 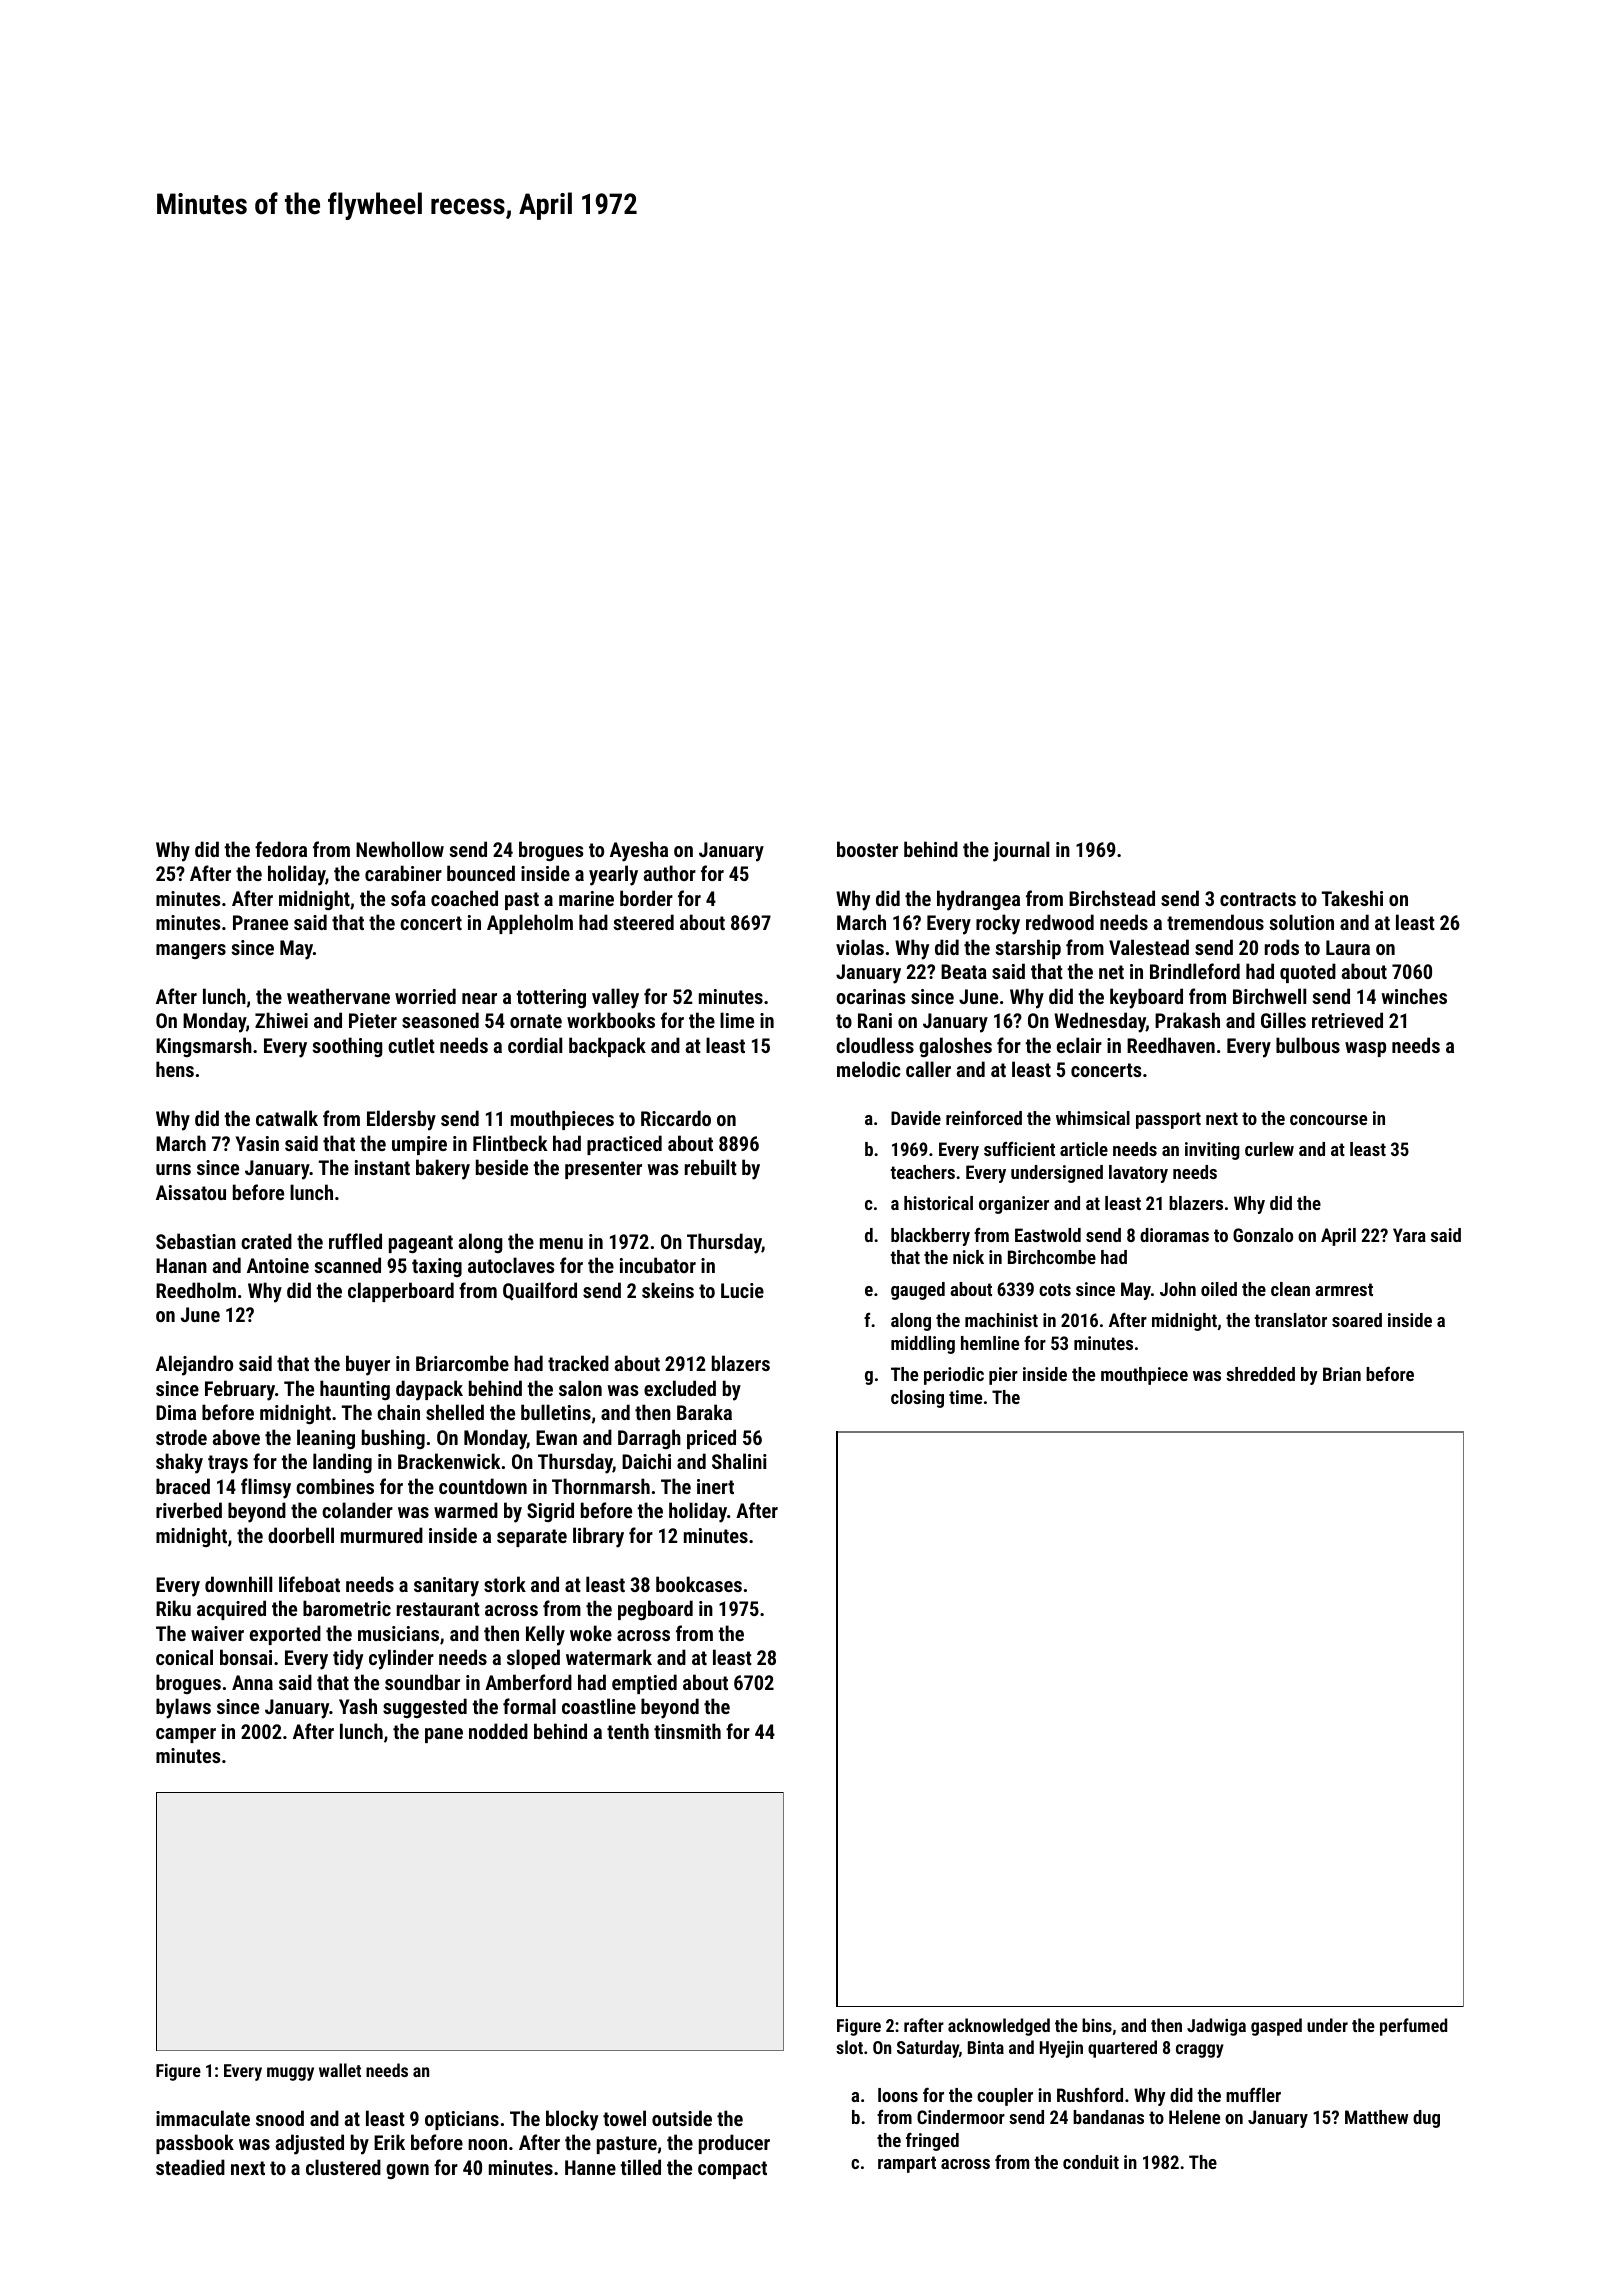 What do you see at coordinates (1352, 898) in the document?
I see `Takeshi` at bounding box center [1352, 898].
